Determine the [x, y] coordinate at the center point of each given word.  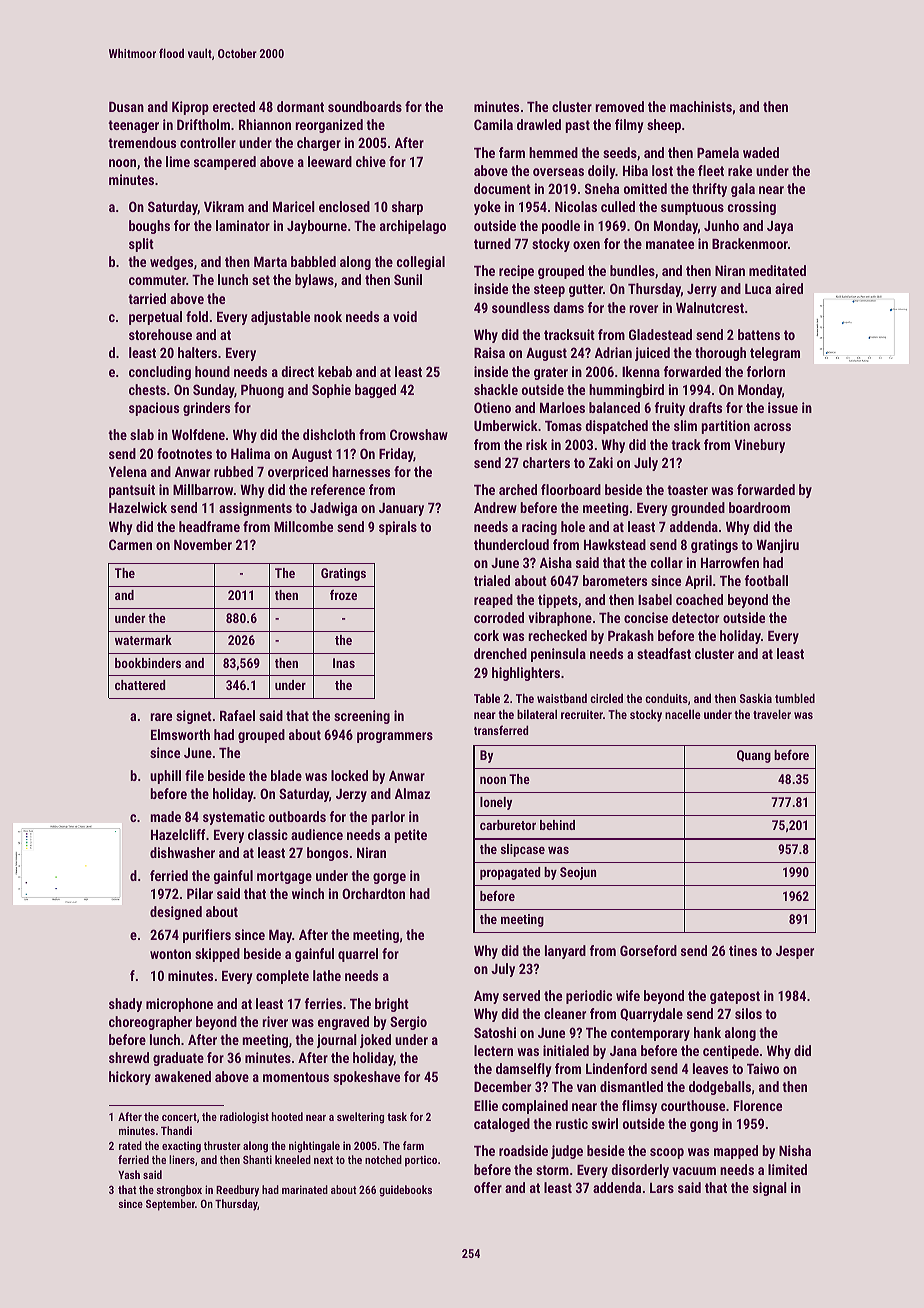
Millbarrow [203, 489]
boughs [149, 227]
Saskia [756, 698]
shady [125, 1005]
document [502, 188]
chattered [140, 685]
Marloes [562, 407]
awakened [183, 1076]
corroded [499, 617]
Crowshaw [419, 434]
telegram [775, 354]
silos [748, 1013]
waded [761, 152]
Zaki [601, 462]
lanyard [565, 952]
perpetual [155, 318]
